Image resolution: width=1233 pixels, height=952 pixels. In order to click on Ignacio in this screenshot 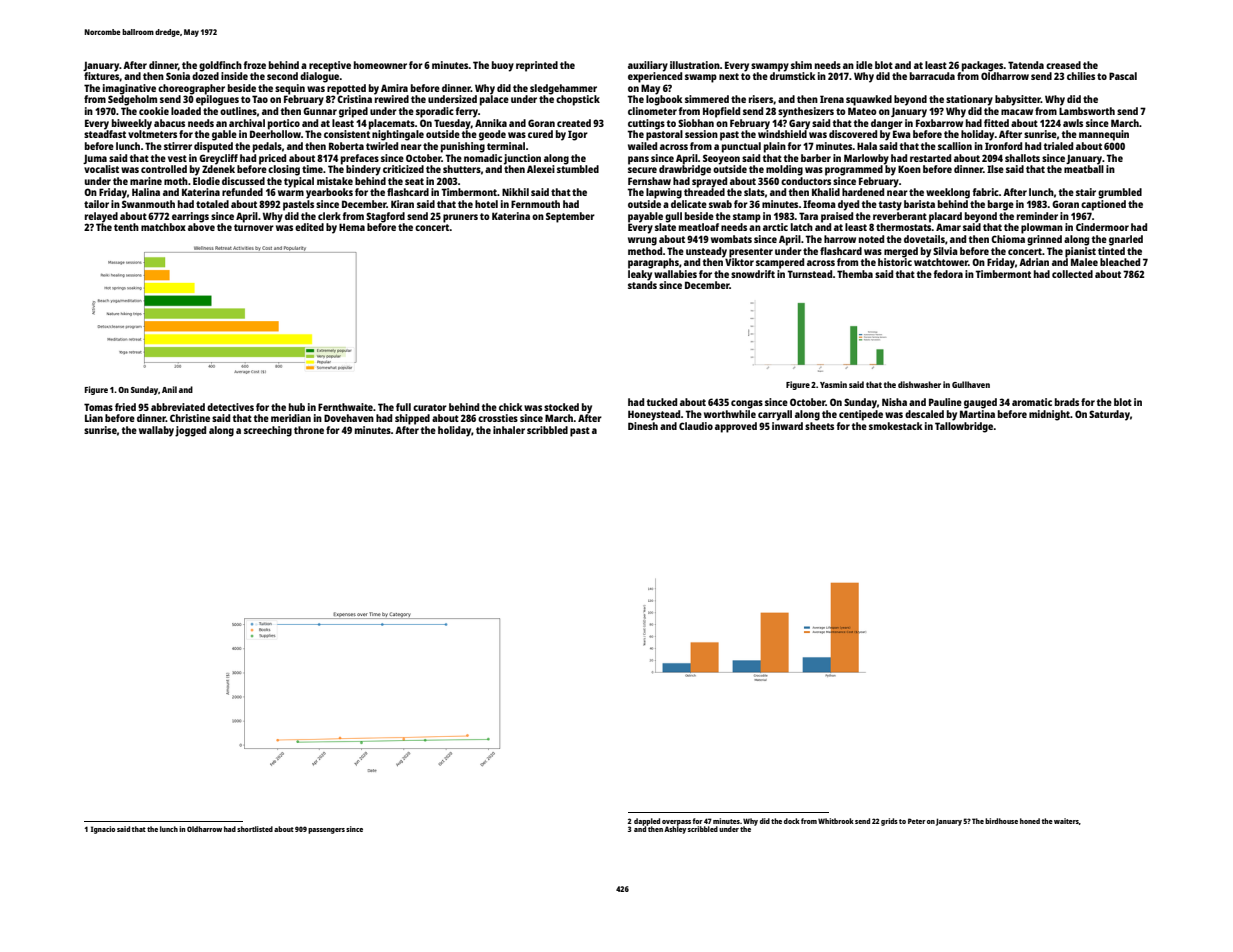, I will do `click(103, 830)`.
